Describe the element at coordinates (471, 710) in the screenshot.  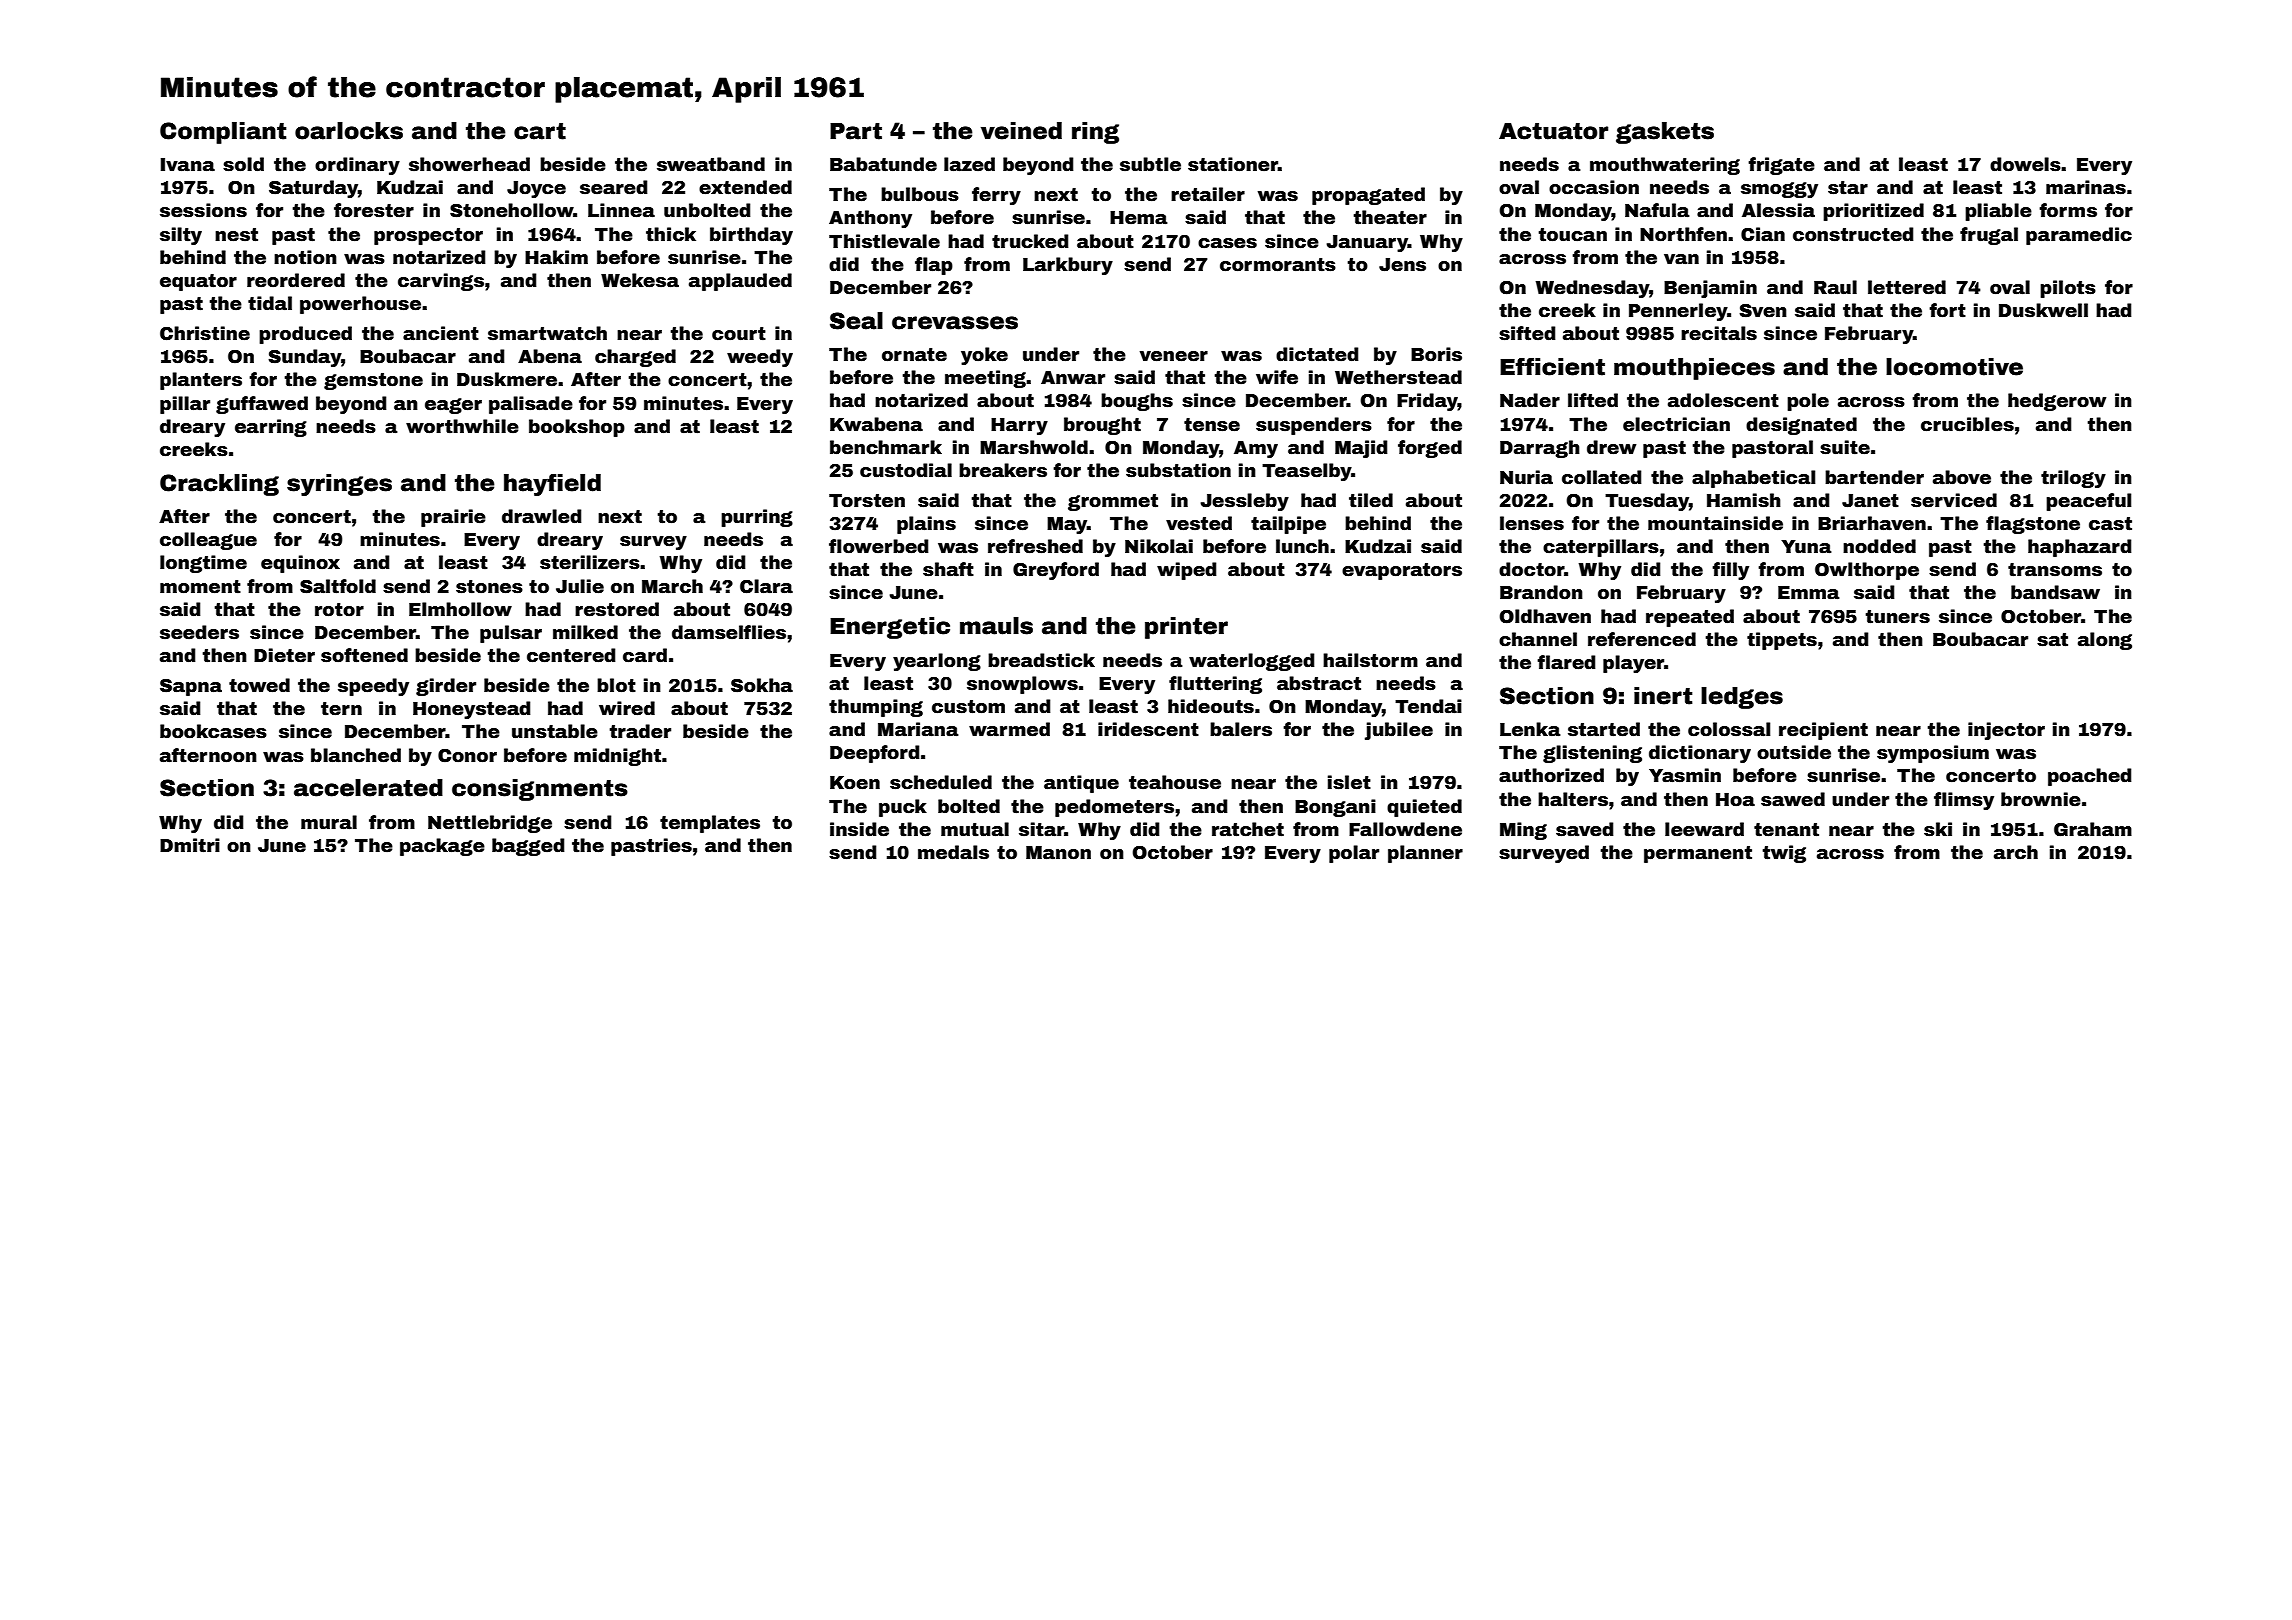
I see `Honeystead` at that location.
